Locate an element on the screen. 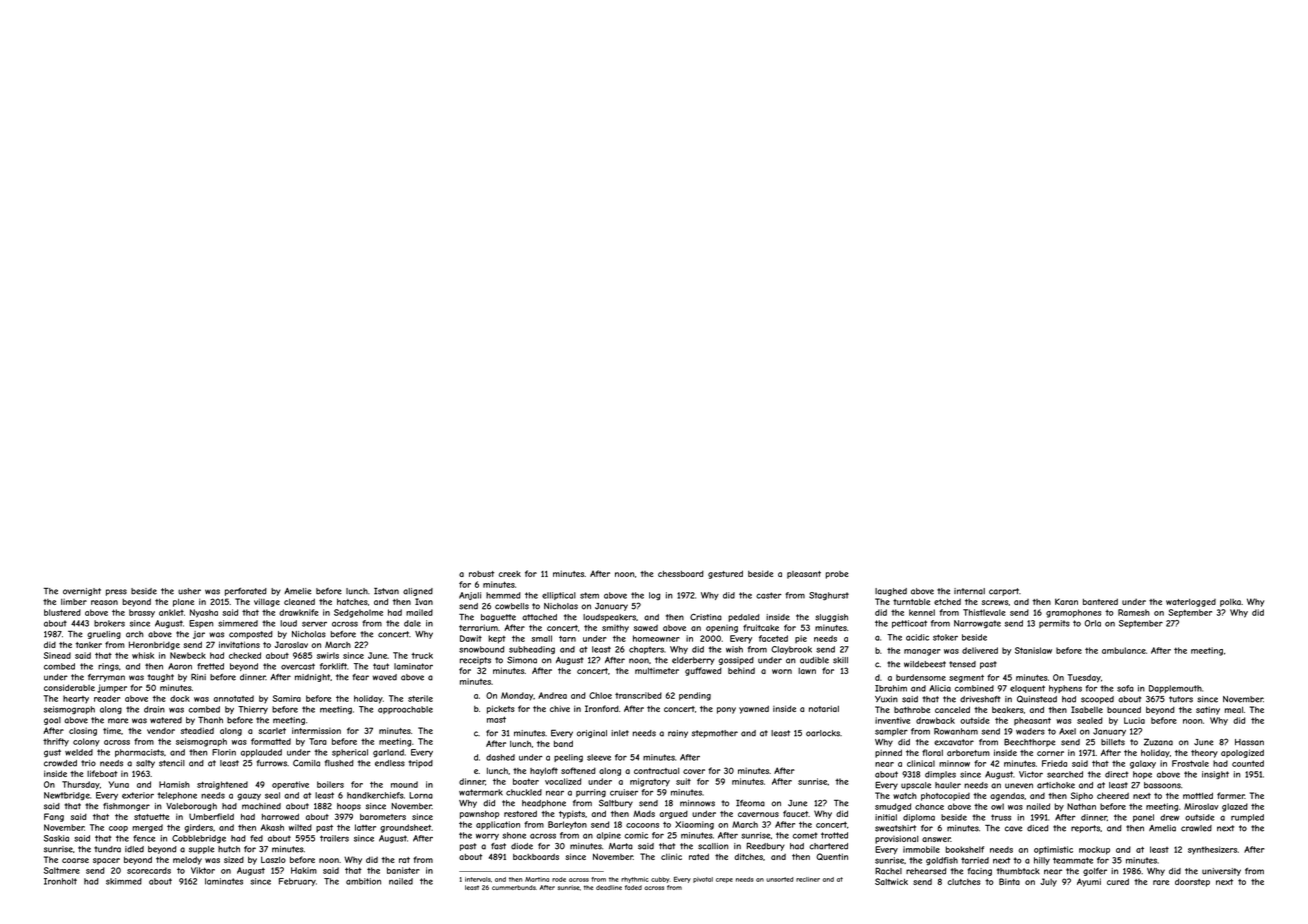 This screenshot has height=924, width=1308. pleasant is located at coordinates (804, 575).
